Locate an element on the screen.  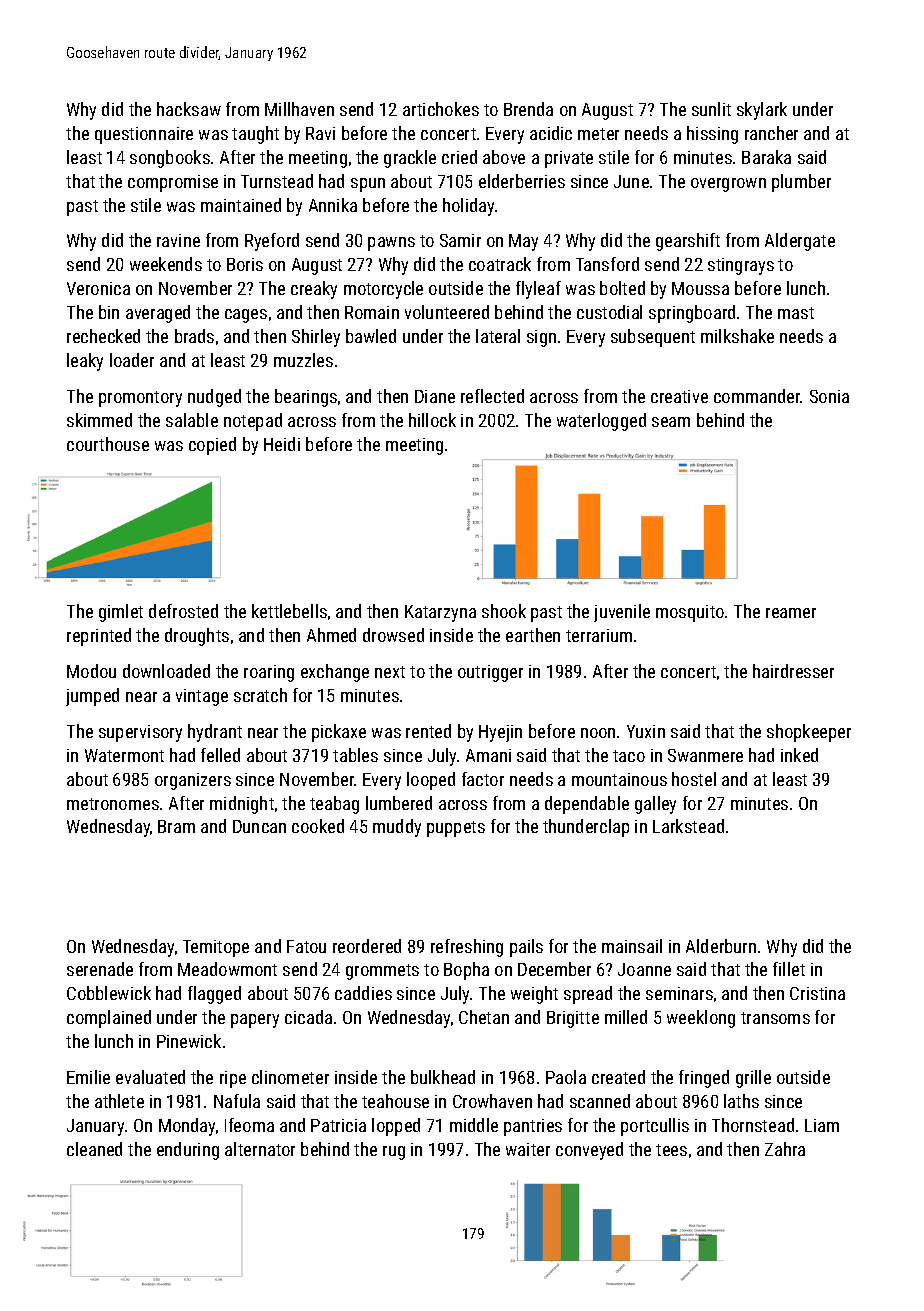
cleaned is located at coordinates (94, 1149).
